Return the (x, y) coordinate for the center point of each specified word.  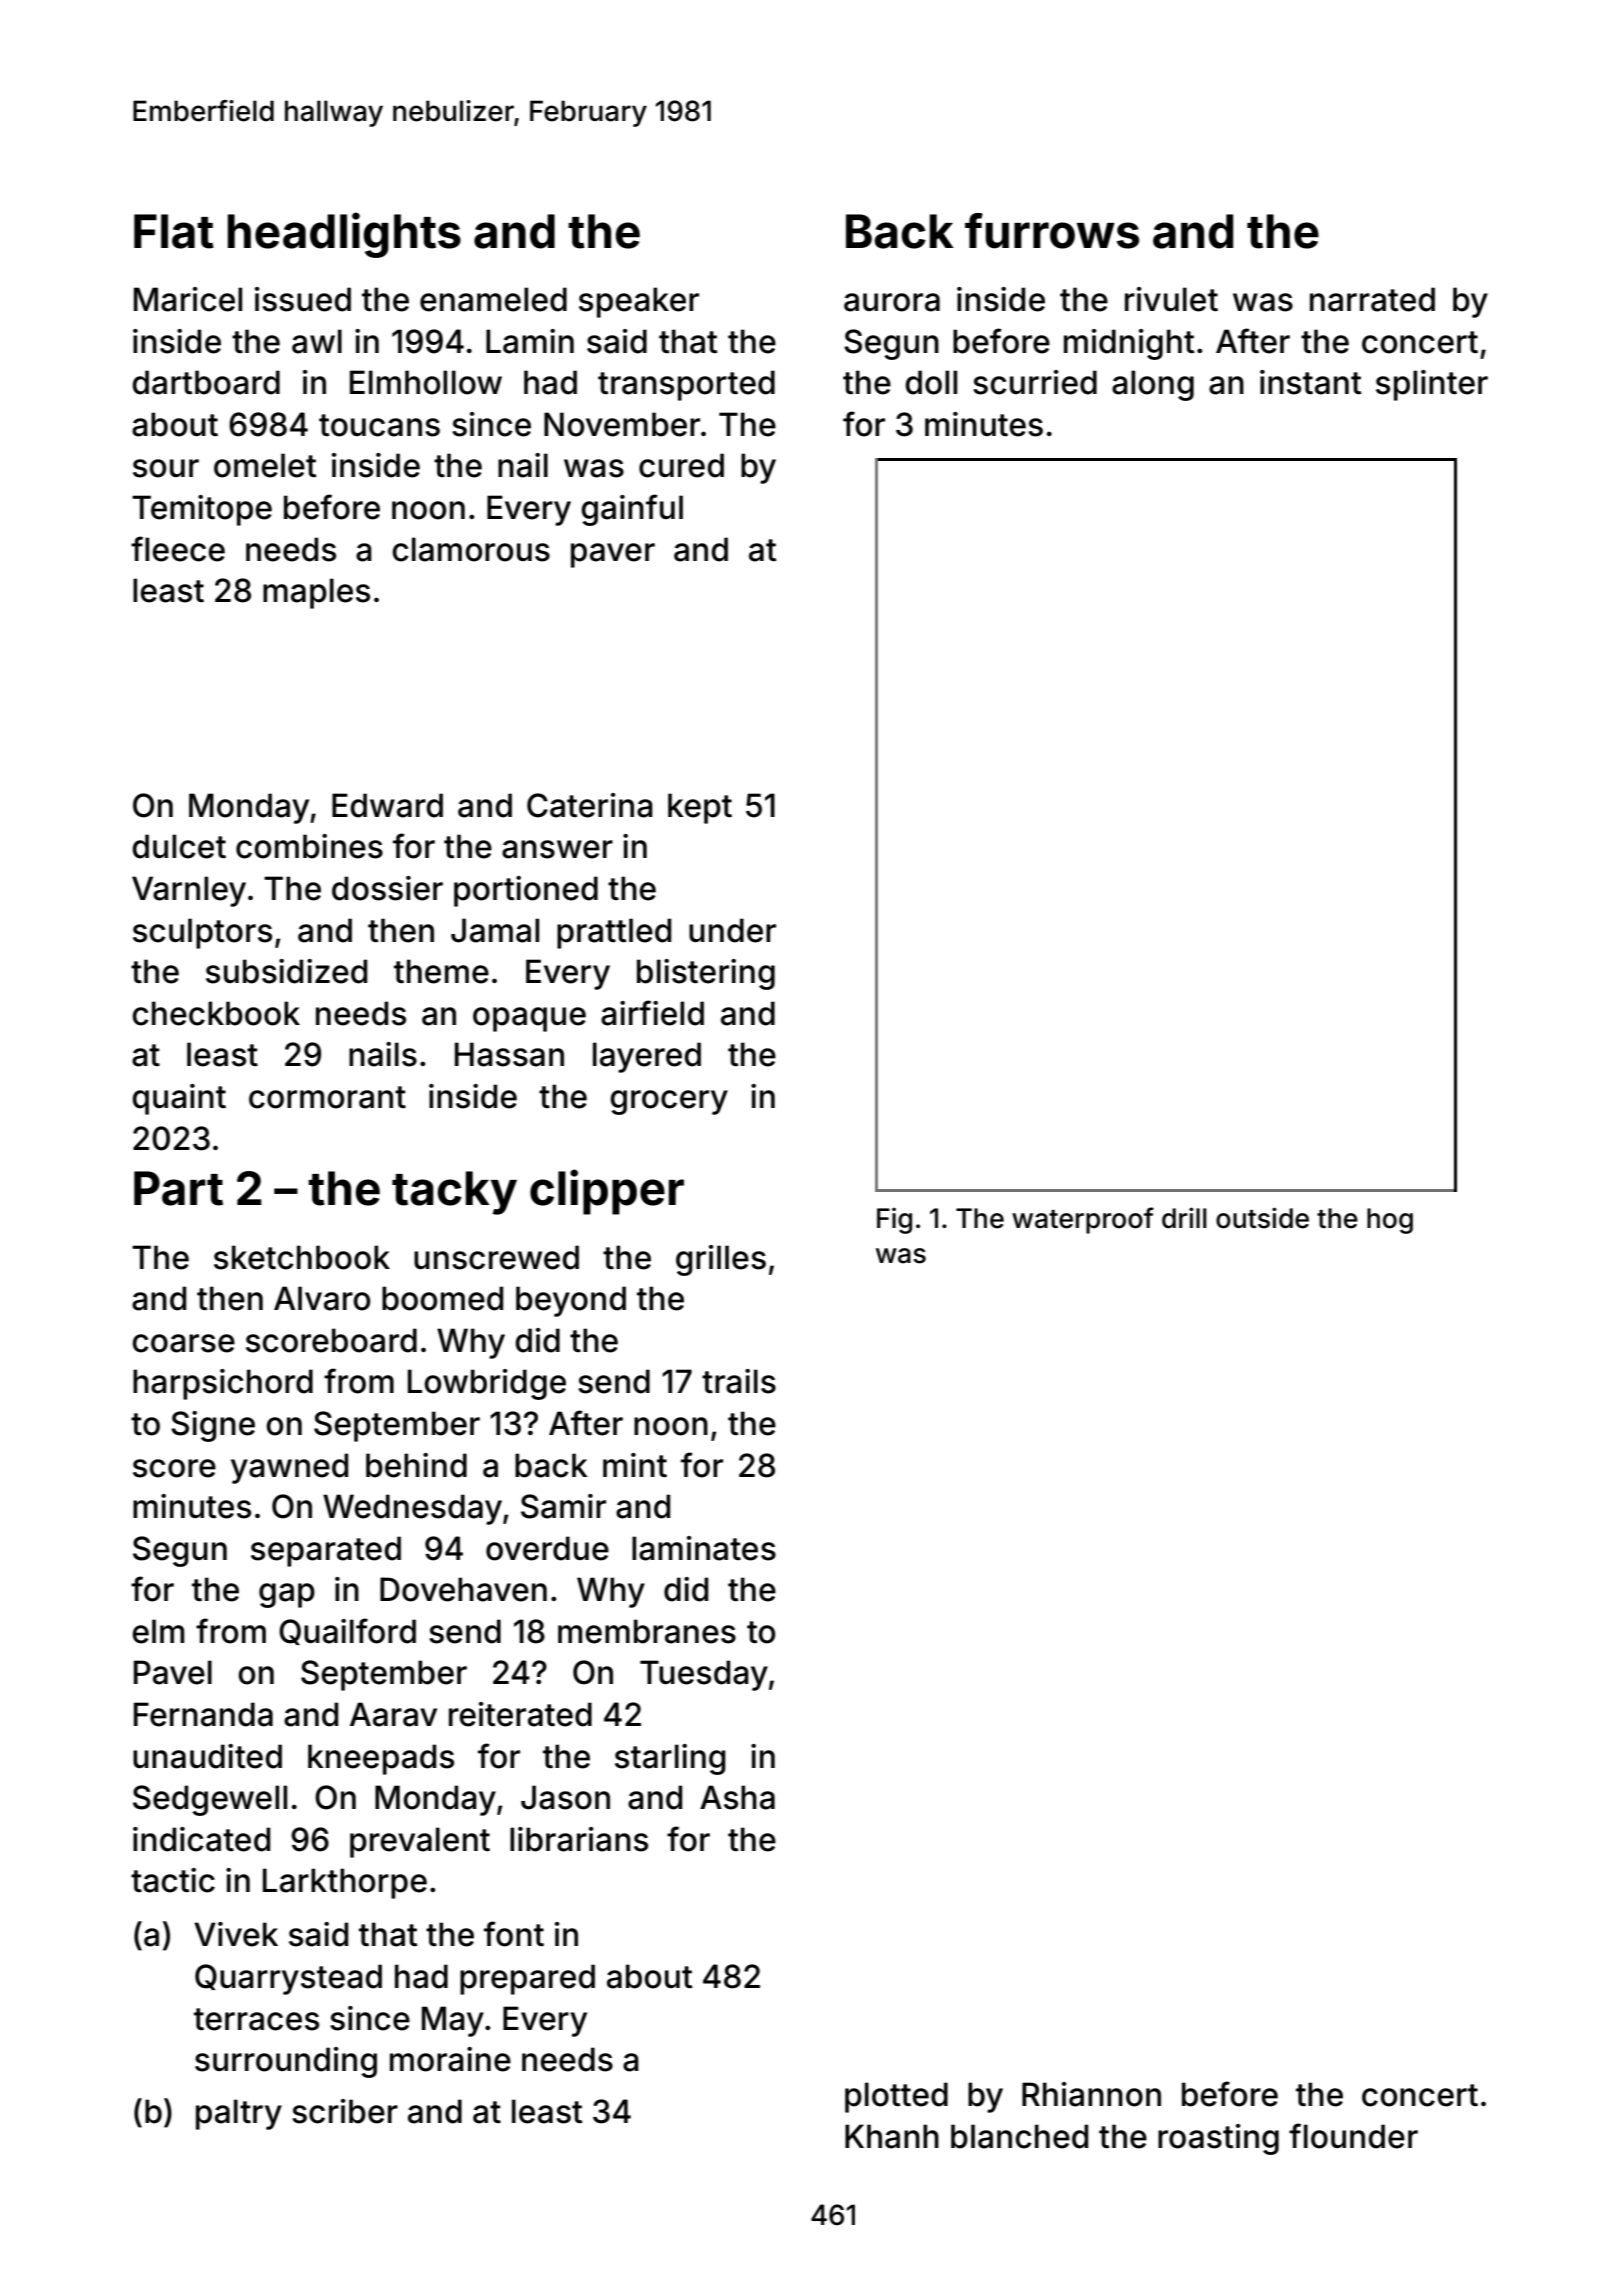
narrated (1372, 299)
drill (1184, 1218)
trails (739, 1381)
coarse (183, 1343)
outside (1262, 1218)
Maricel (188, 299)
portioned (526, 891)
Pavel (173, 1672)
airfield (652, 1013)
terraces (256, 2019)
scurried (1035, 382)
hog (1390, 1221)
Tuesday (704, 1675)
